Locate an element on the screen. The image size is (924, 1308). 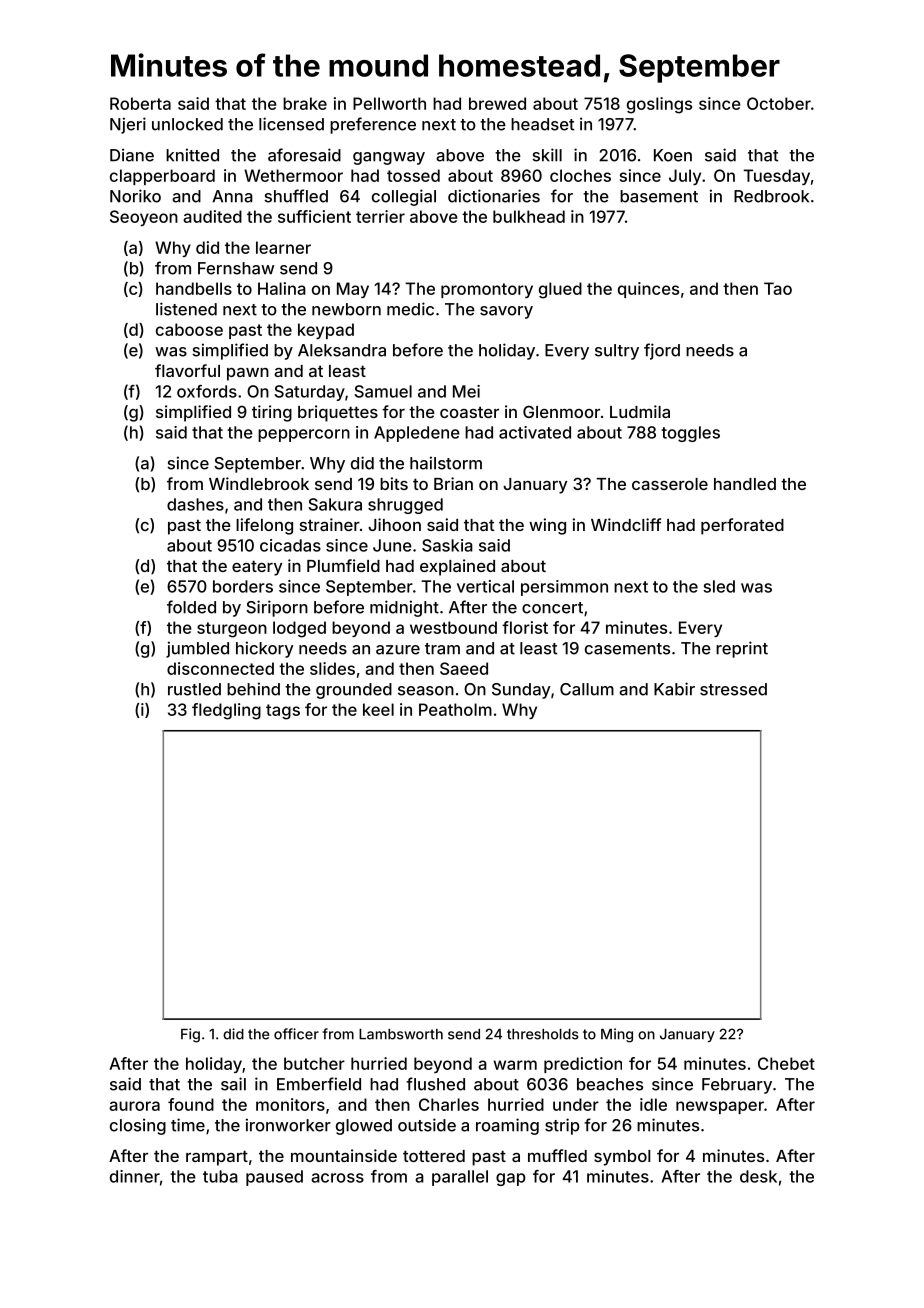
Kabir is located at coordinates (674, 689).
